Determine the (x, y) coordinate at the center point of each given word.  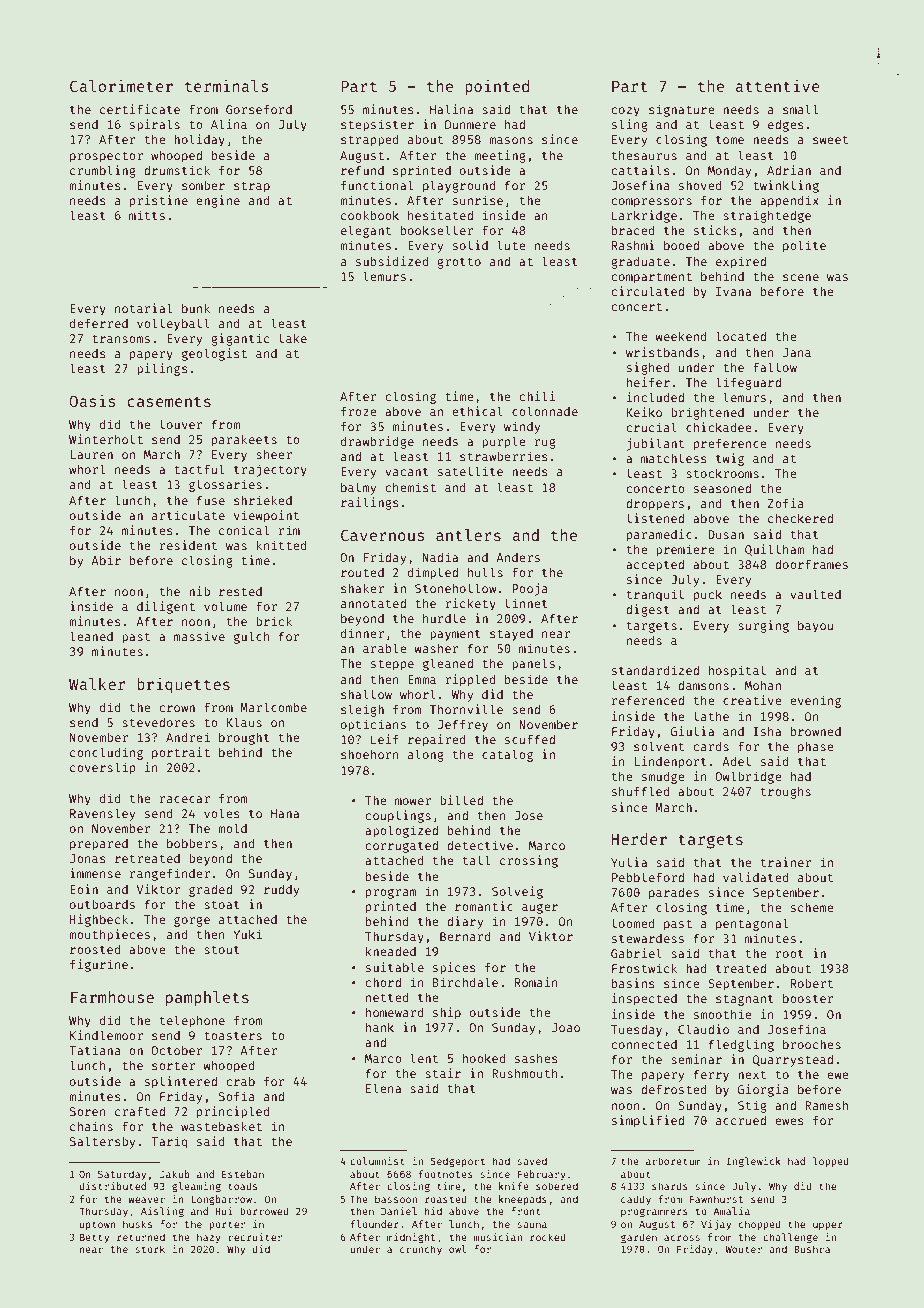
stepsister (377, 125)
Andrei (188, 737)
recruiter (255, 1237)
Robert (812, 983)
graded (210, 891)
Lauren (91, 454)
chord (383, 982)
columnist (377, 1161)
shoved (700, 185)
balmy (358, 488)
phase (816, 748)
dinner (362, 633)
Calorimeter (121, 85)
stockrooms (722, 473)
